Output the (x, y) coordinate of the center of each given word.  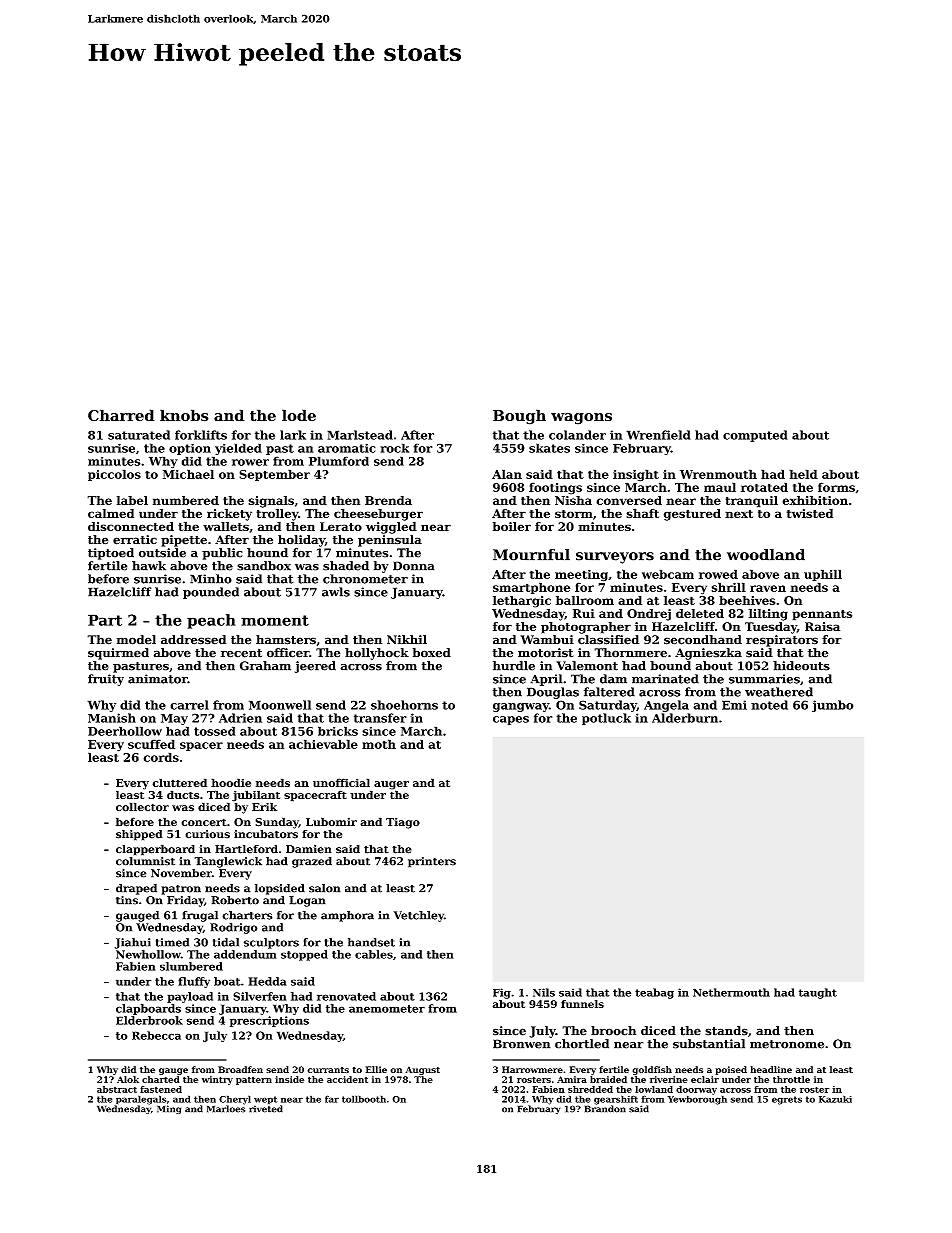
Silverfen (260, 996)
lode (299, 415)
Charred (121, 415)
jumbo (833, 706)
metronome (787, 1044)
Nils (544, 992)
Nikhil (407, 639)
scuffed (151, 744)
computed (755, 436)
